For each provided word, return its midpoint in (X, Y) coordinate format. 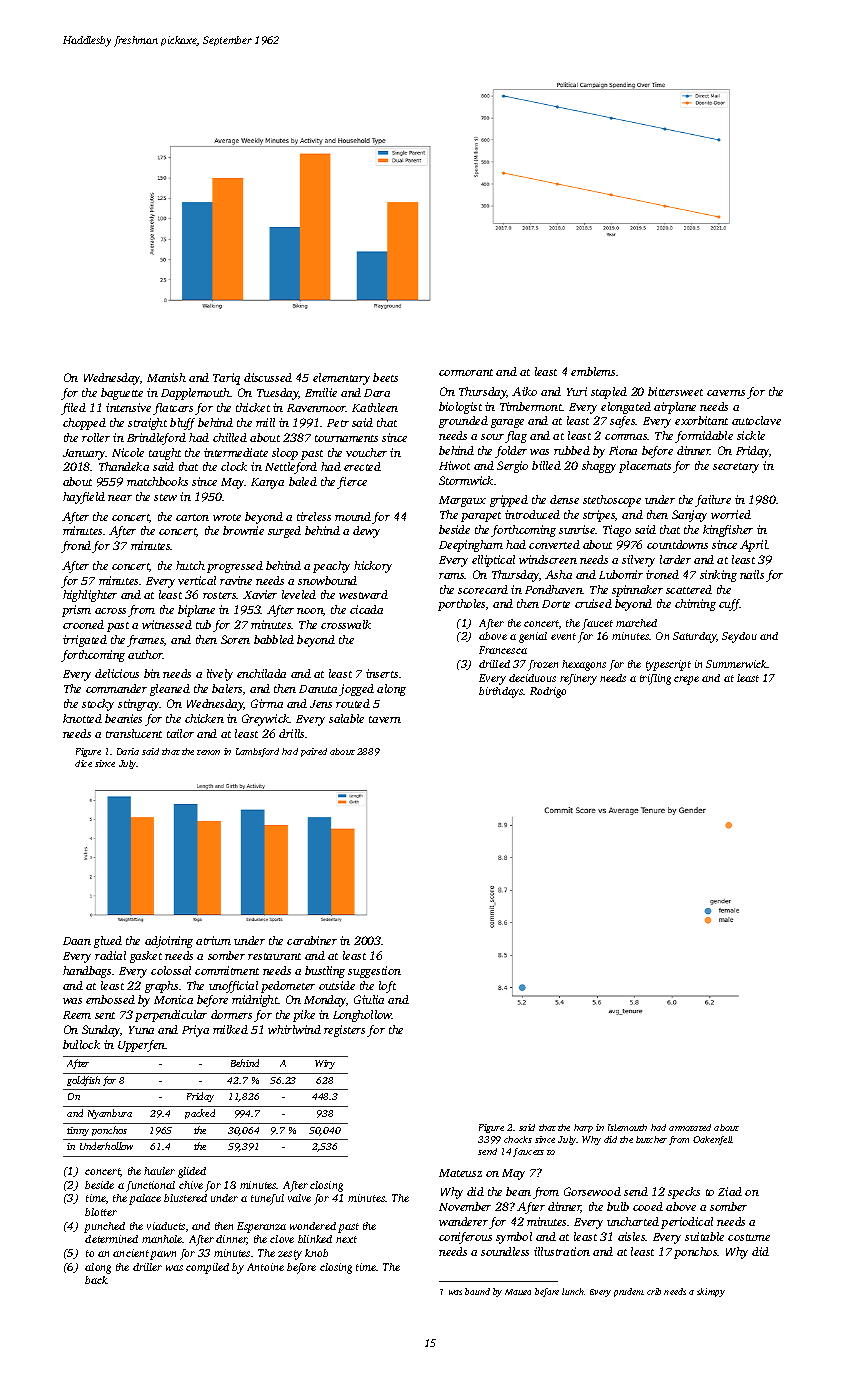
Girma (267, 703)
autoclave (756, 420)
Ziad (730, 1191)
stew (165, 497)
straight (147, 424)
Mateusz (460, 1173)
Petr (338, 423)
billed (546, 465)
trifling (655, 679)
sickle (751, 435)
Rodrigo (548, 692)
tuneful (267, 1199)
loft (387, 987)
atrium (213, 940)
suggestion (374, 972)
